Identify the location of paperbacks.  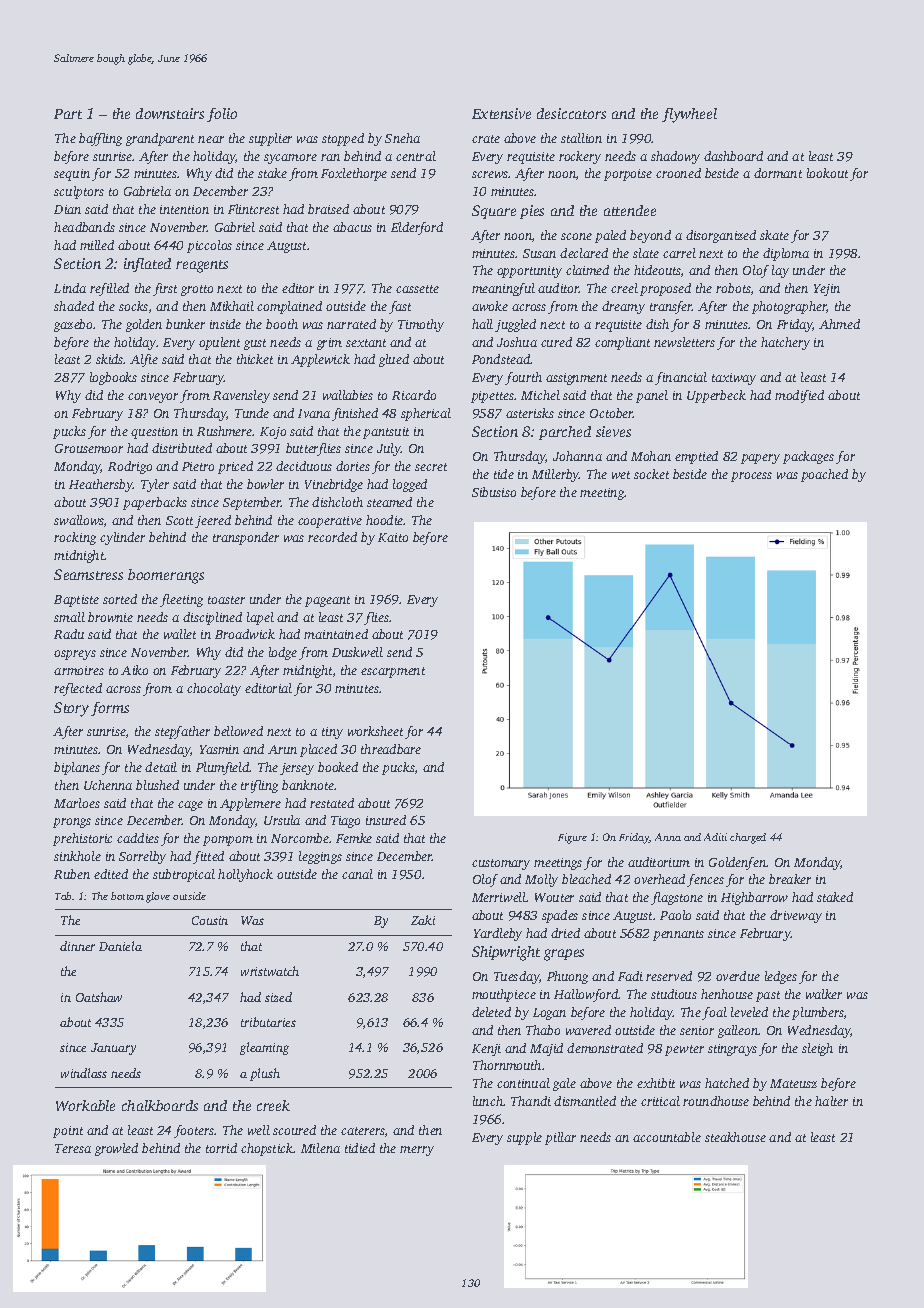
(155, 503).
